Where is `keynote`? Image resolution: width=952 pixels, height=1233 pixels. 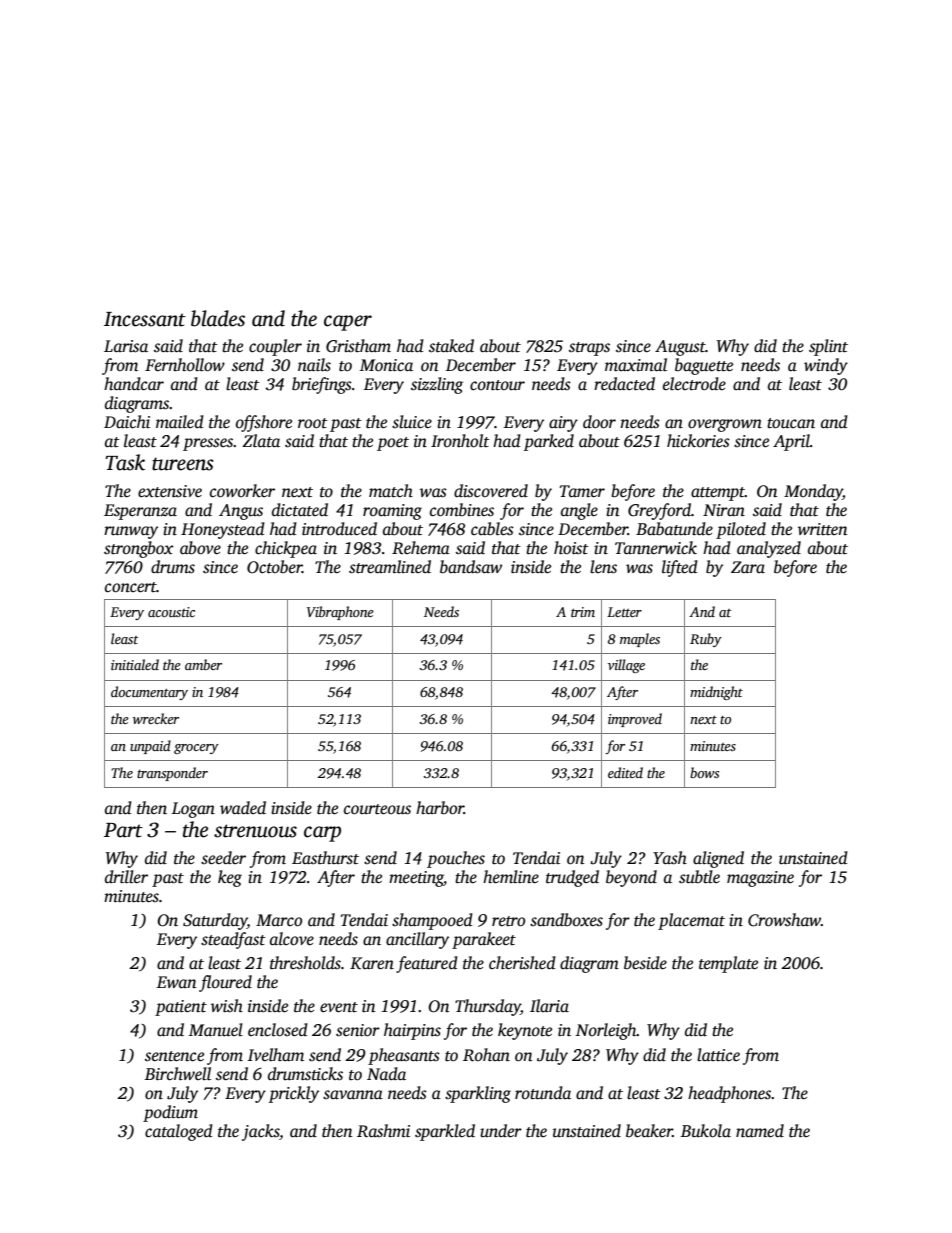 keynote is located at coordinates (525, 1031).
